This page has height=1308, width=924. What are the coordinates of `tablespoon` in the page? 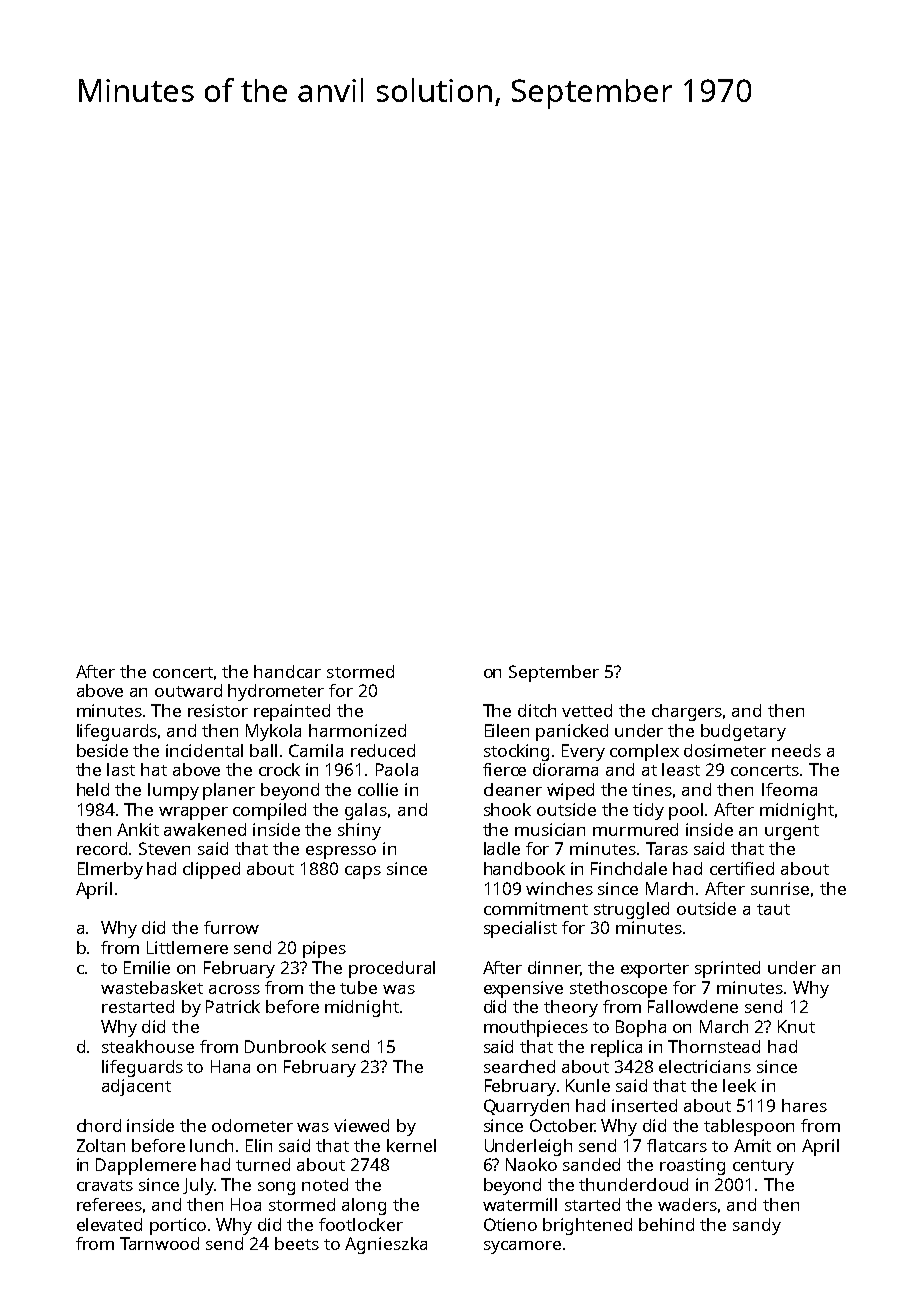 It's located at (749, 1127).
